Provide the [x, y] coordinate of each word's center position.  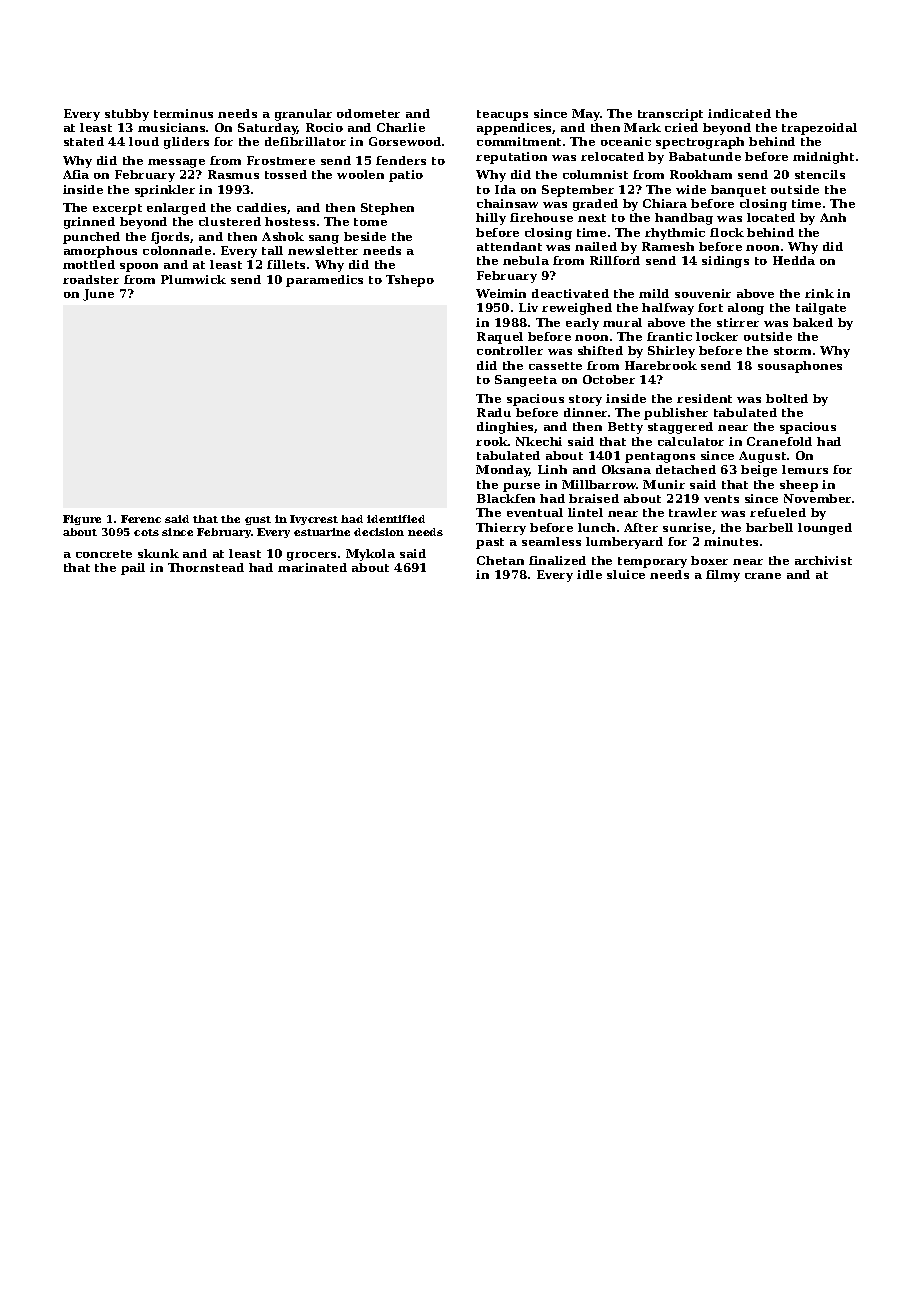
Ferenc [141, 519]
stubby [127, 115]
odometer [368, 113]
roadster [91, 279]
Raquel [500, 338]
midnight [823, 158]
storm [792, 351]
